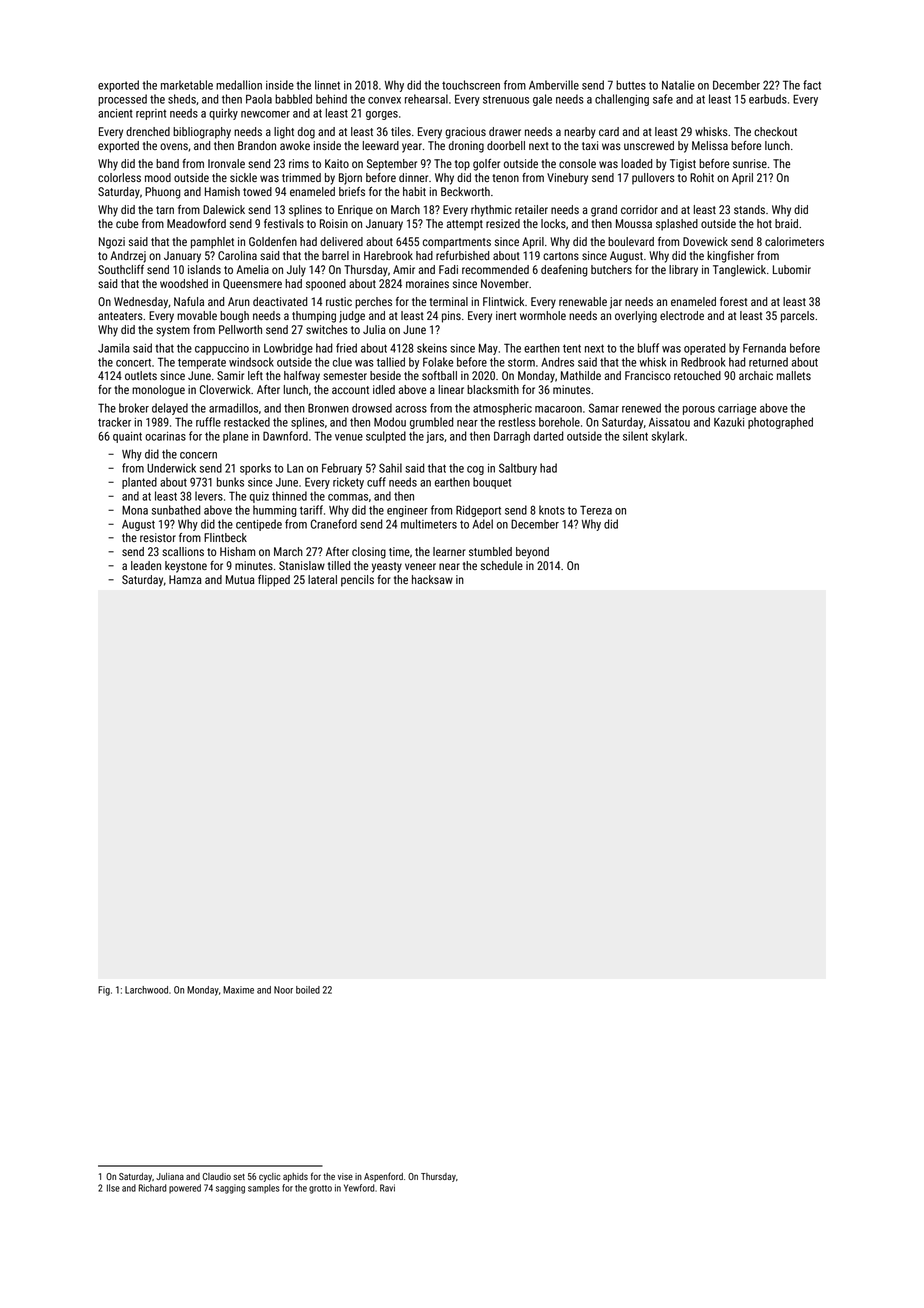 The image size is (924, 1308). I want to click on Ravi, so click(387, 1188).
